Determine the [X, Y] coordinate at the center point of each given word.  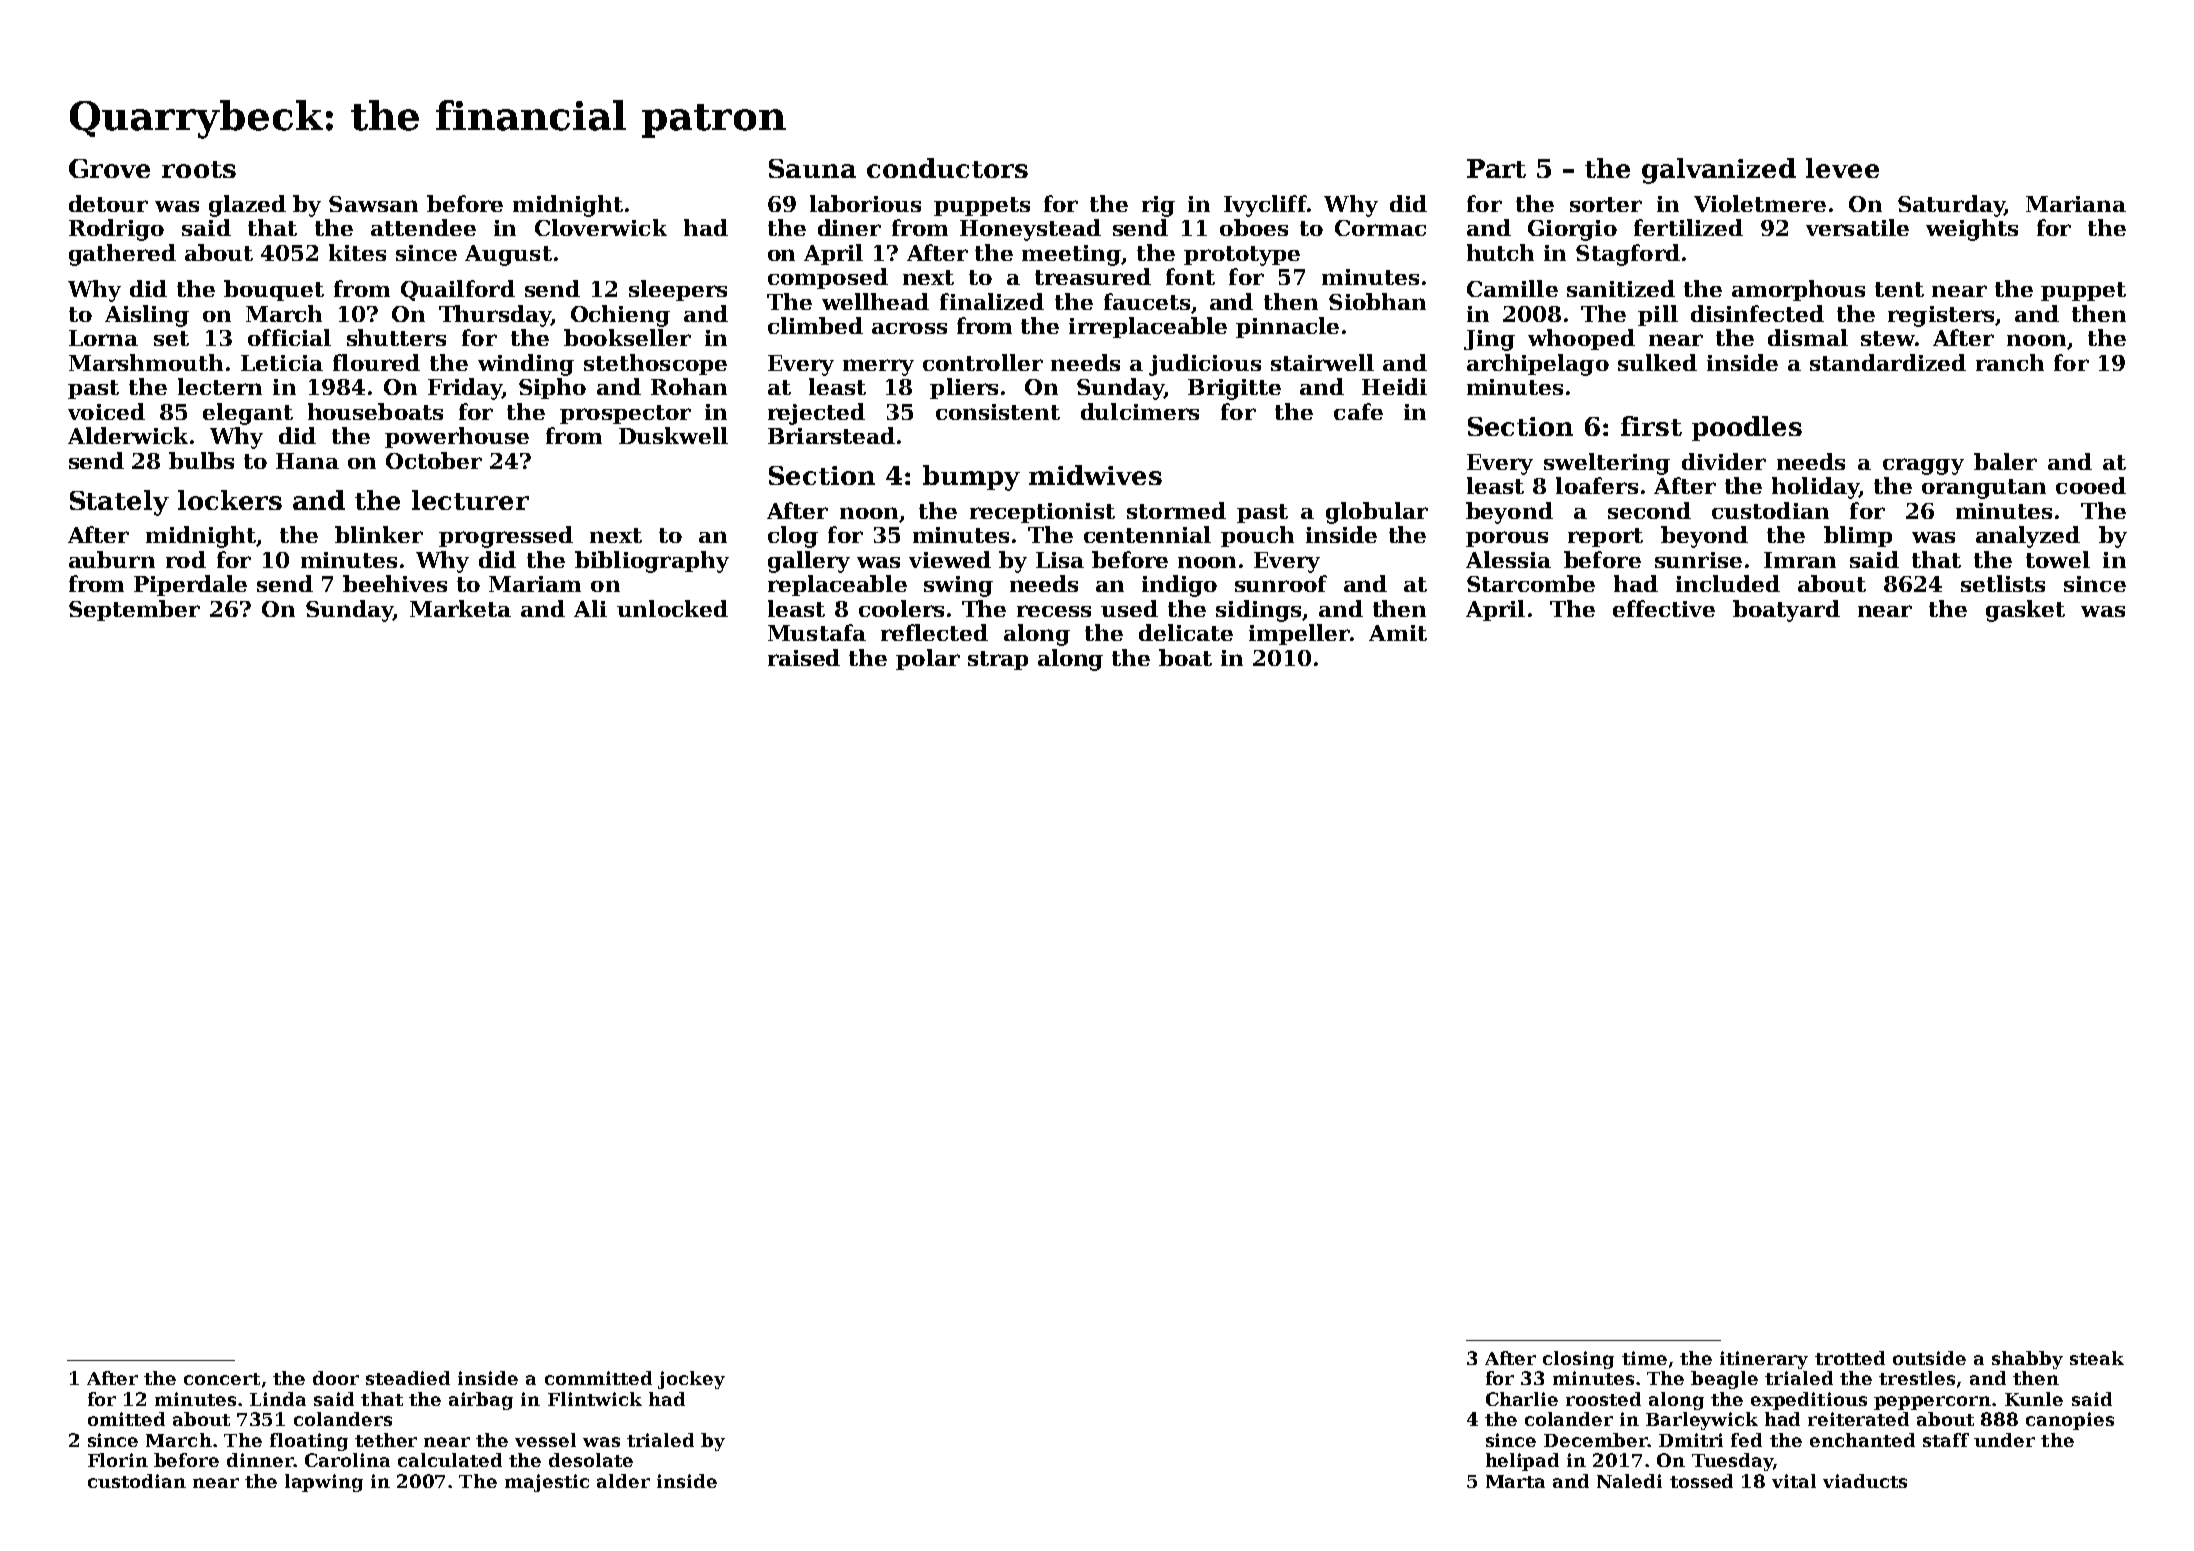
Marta [1515, 1481]
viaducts [1865, 1481]
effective [1664, 608]
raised [804, 657]
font [1190, 276]
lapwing [324, 1483]
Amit [1398, 633]
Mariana [2076, 204]
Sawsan [373, 204]
